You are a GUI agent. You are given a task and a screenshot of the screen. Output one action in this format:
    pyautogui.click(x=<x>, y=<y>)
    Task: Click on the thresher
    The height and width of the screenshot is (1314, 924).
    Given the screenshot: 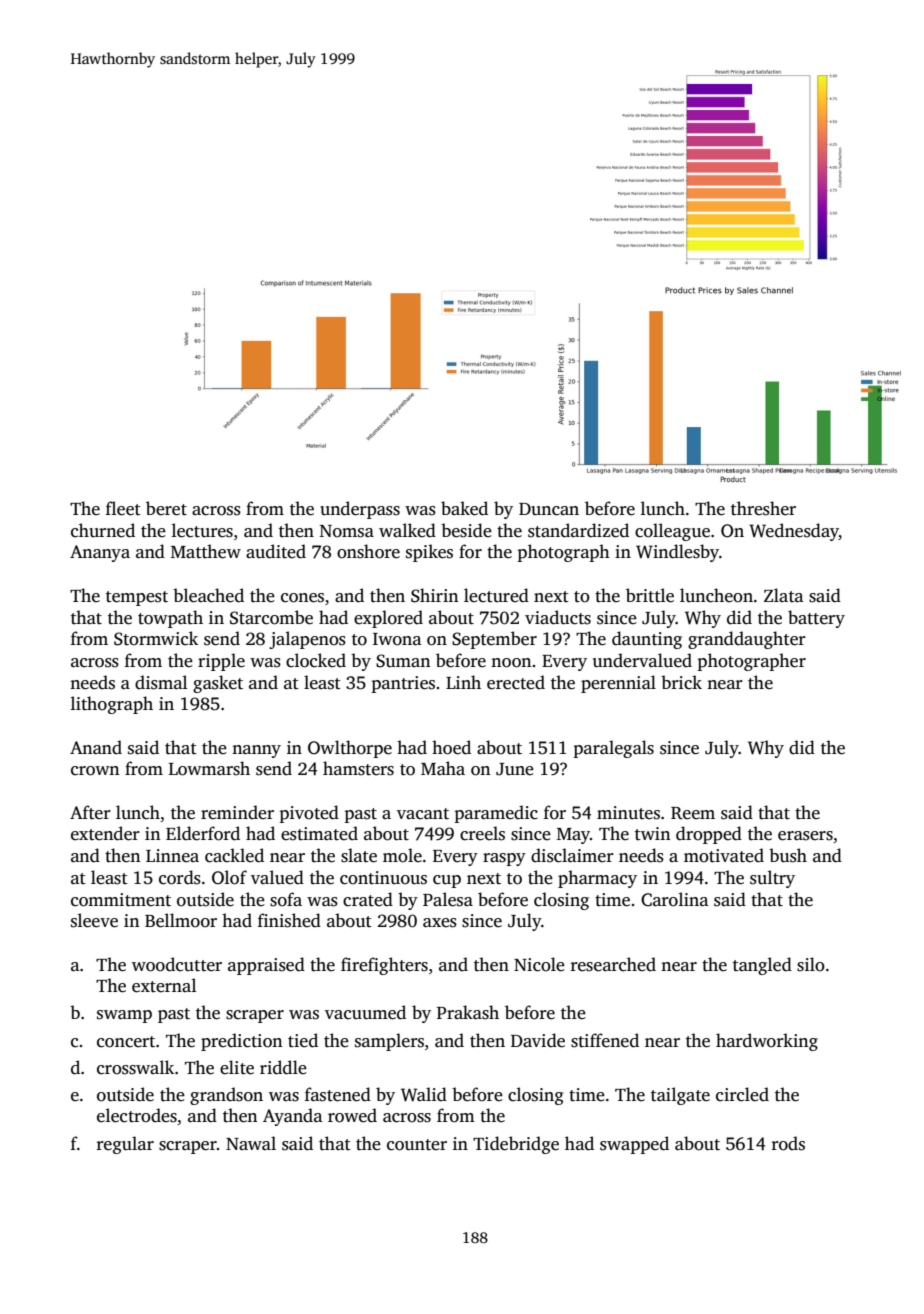 What is the action you would take?
    pyautogui.click(x=763, y=508)
